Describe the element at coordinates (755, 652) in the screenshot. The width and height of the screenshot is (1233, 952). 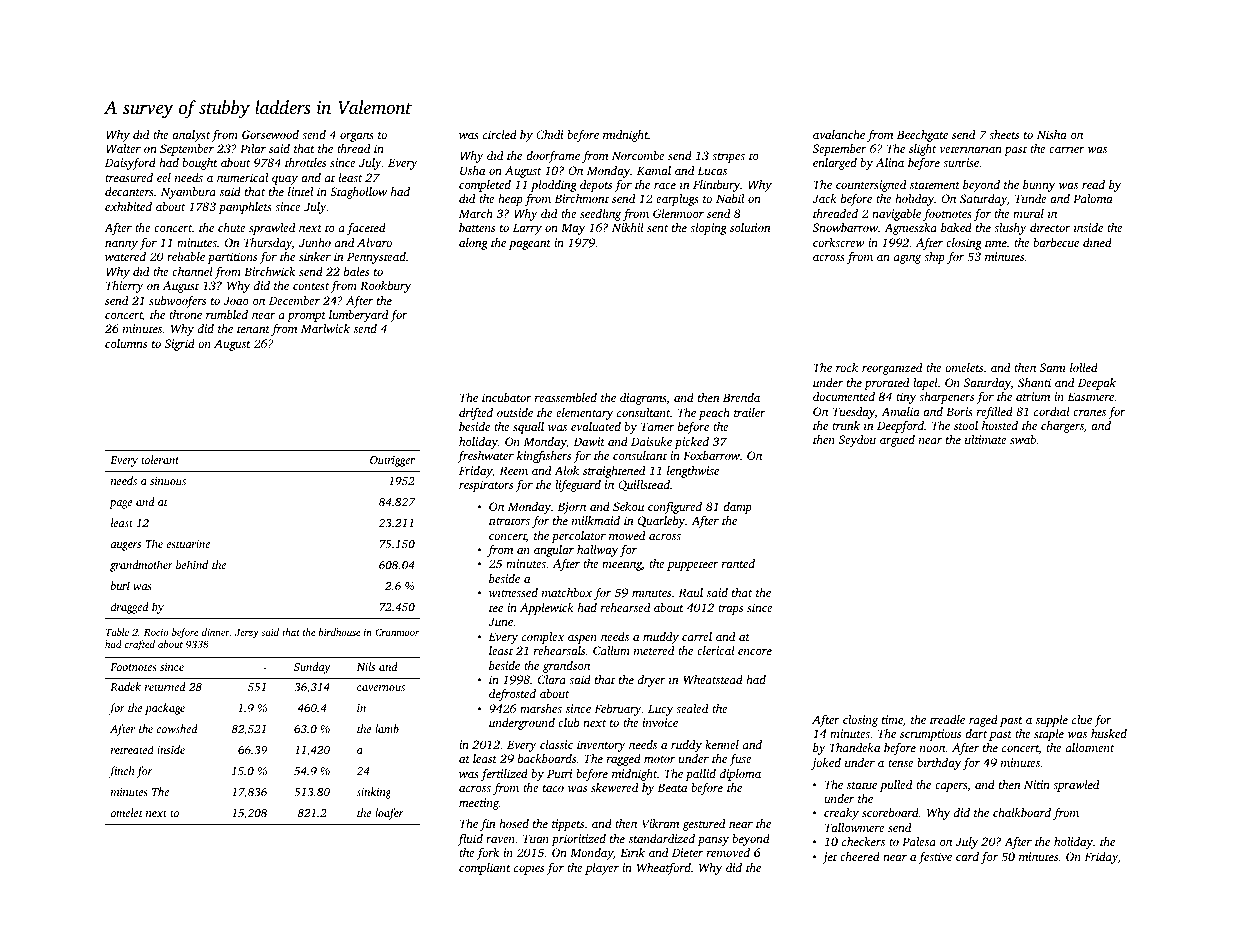
I see `encore` at that location.
